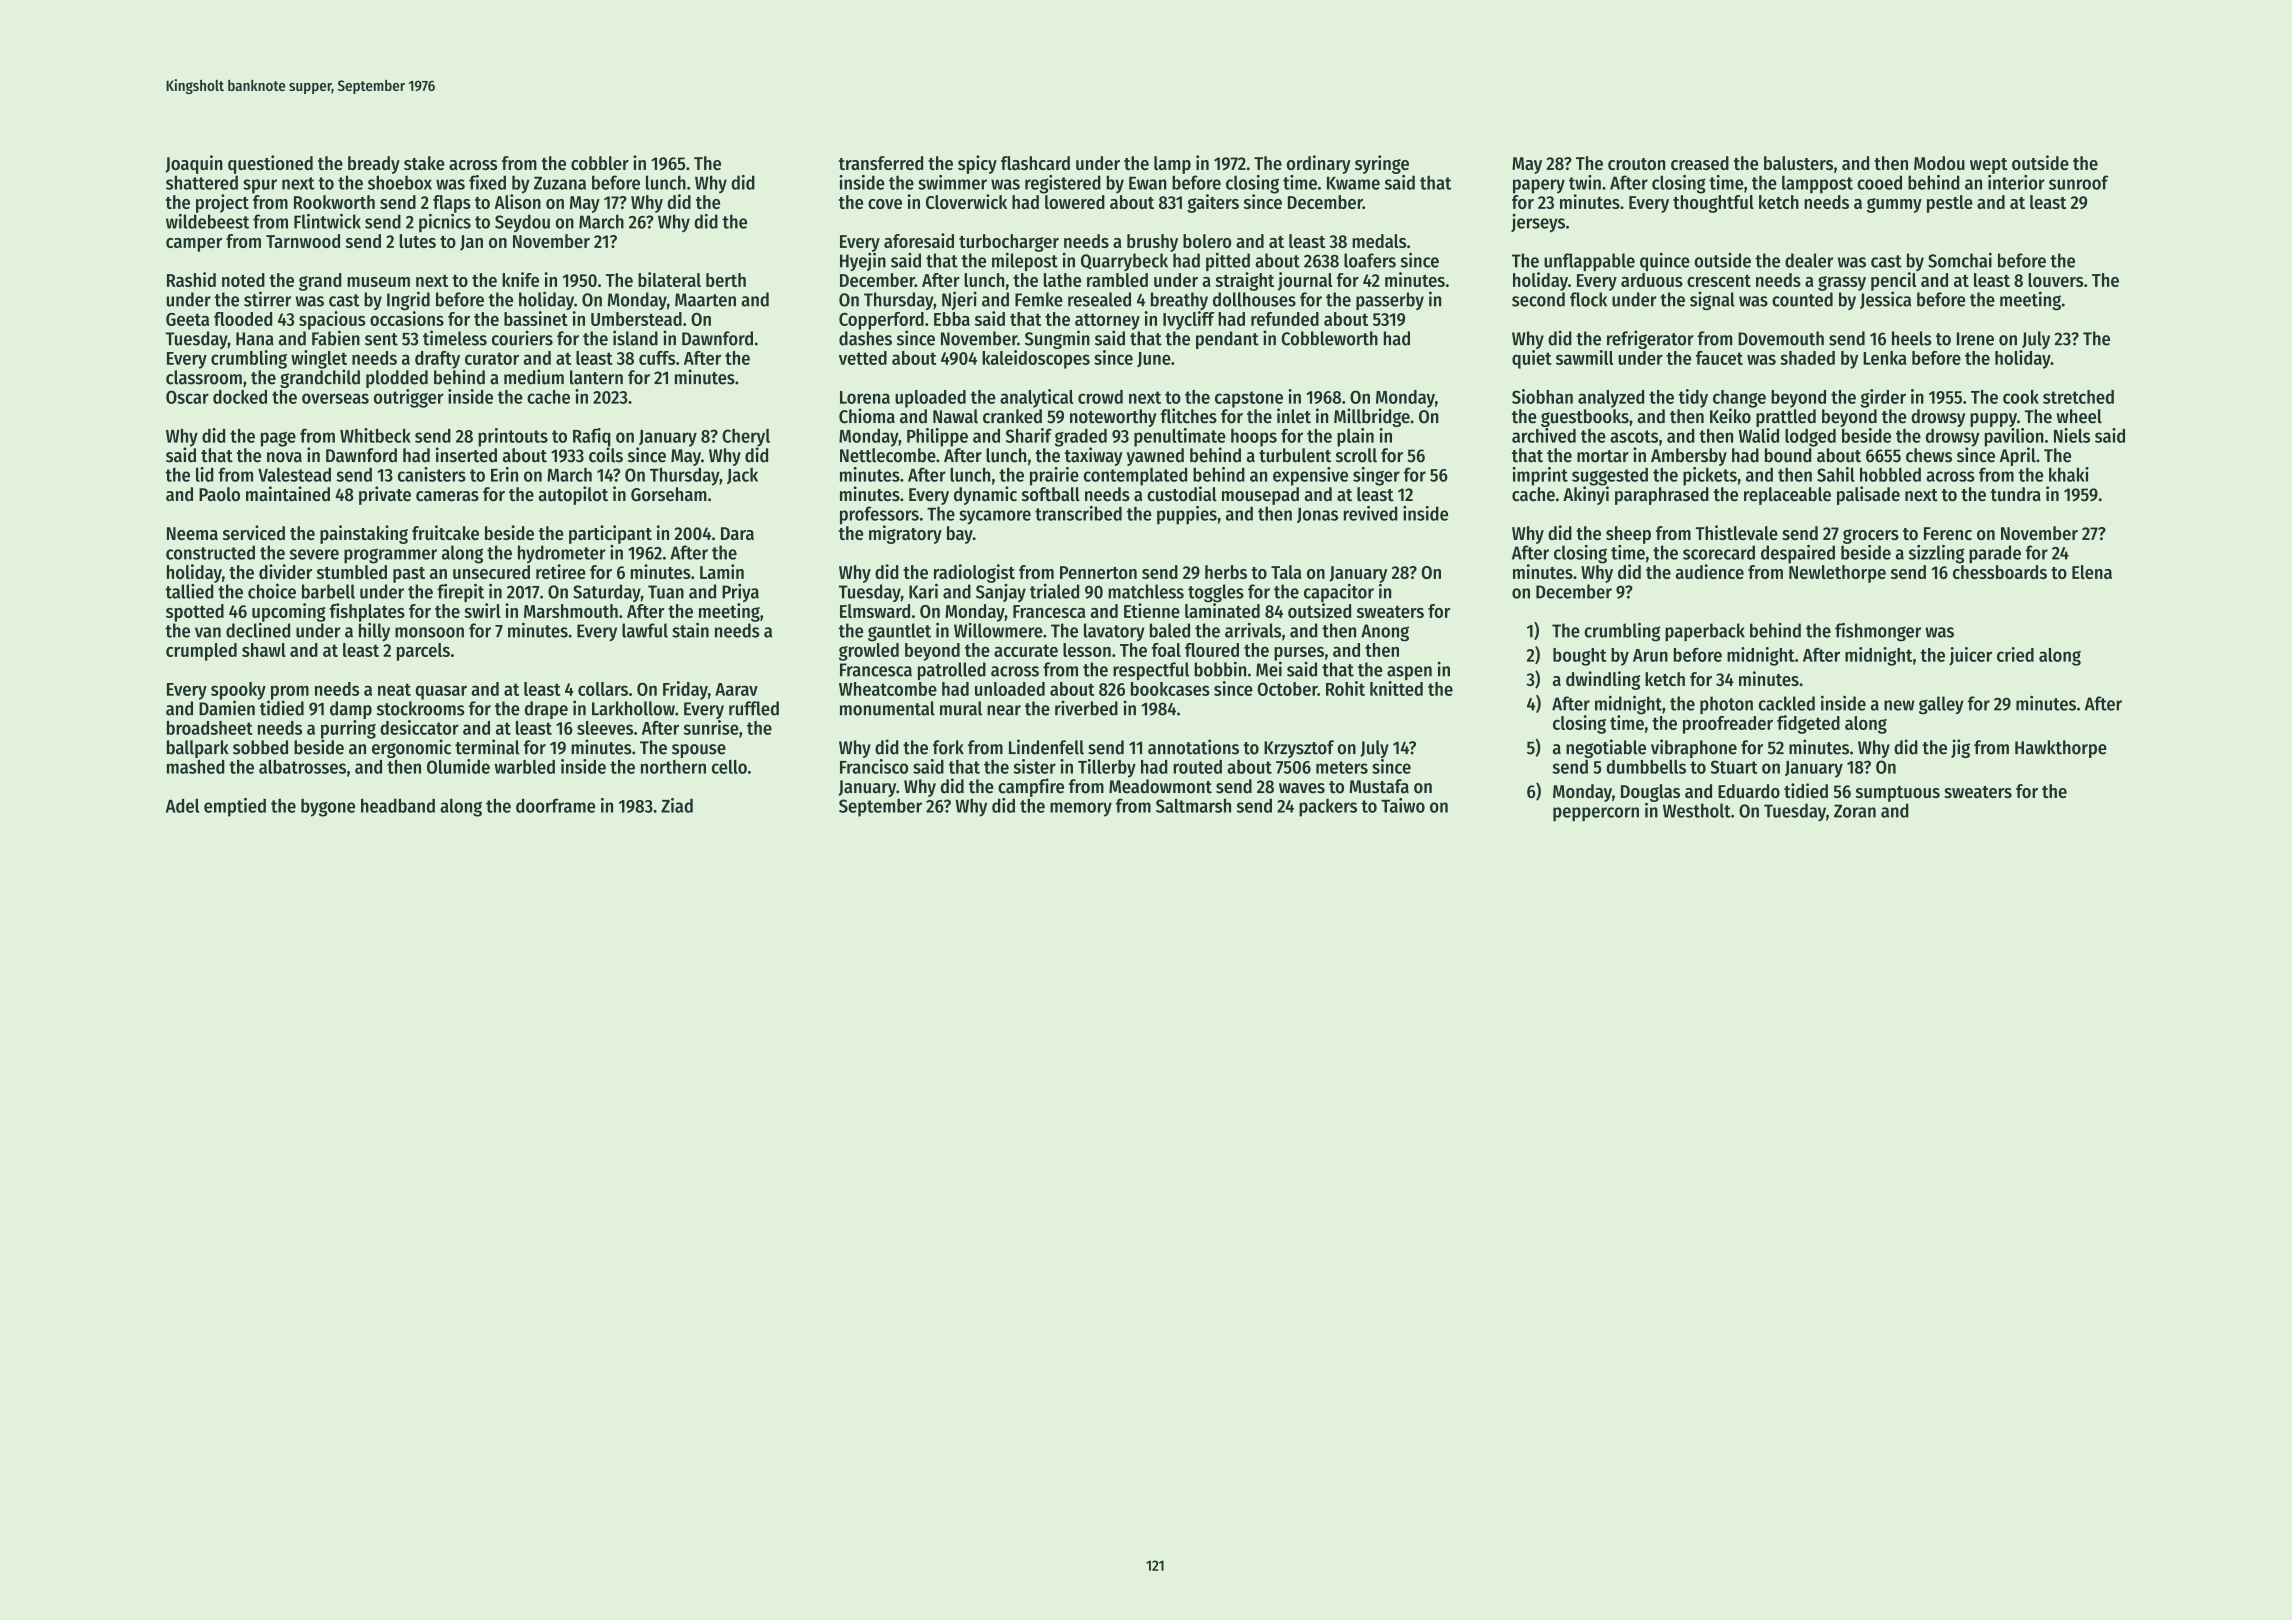 The height and width of the document is (1620, 2292). What do you see at coordinates (1989, 166) in the document?
I see `wept` at bounding box center [1989, 166].
